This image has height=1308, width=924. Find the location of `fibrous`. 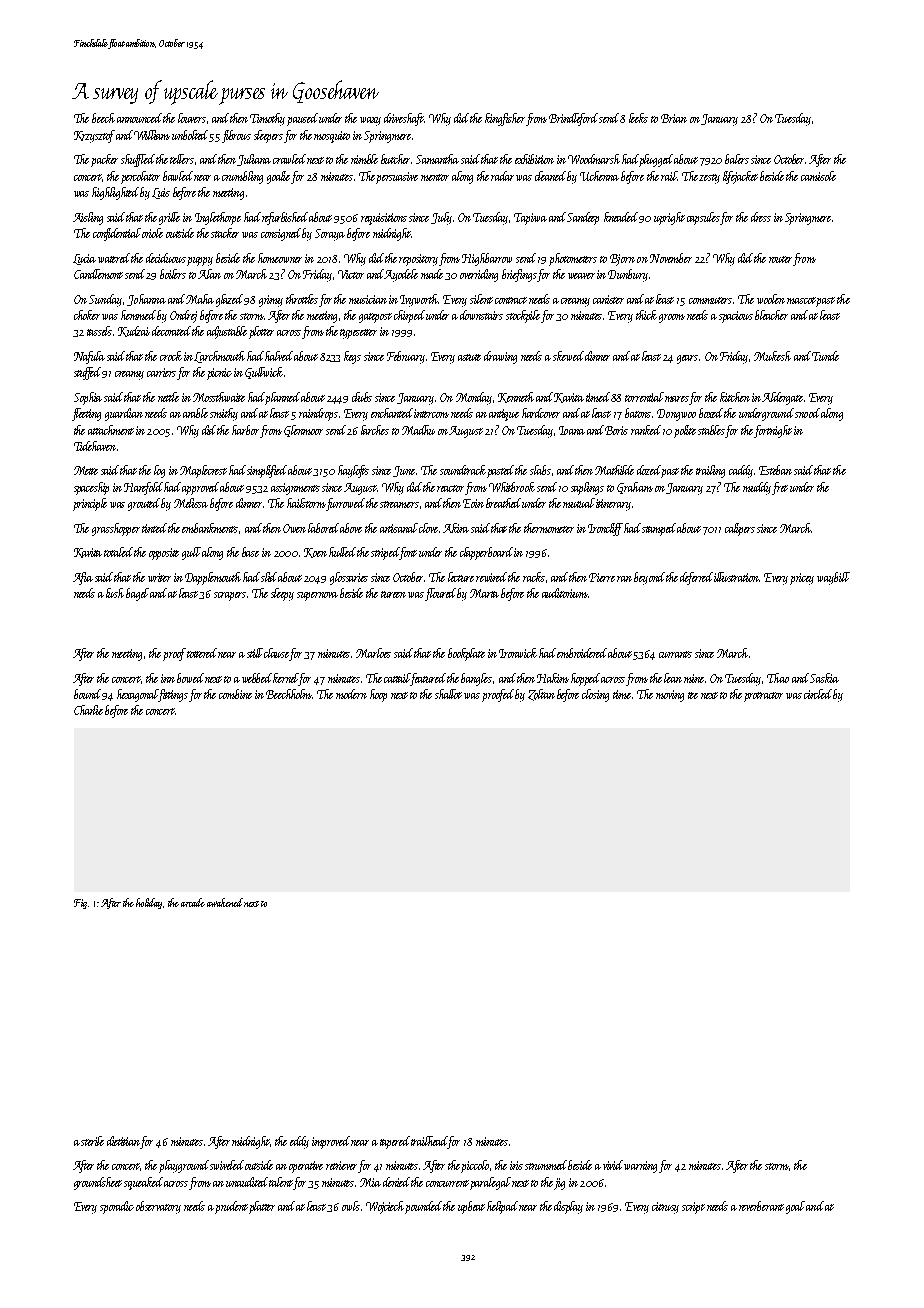

fibrous is located at coordinates (236, 136).
